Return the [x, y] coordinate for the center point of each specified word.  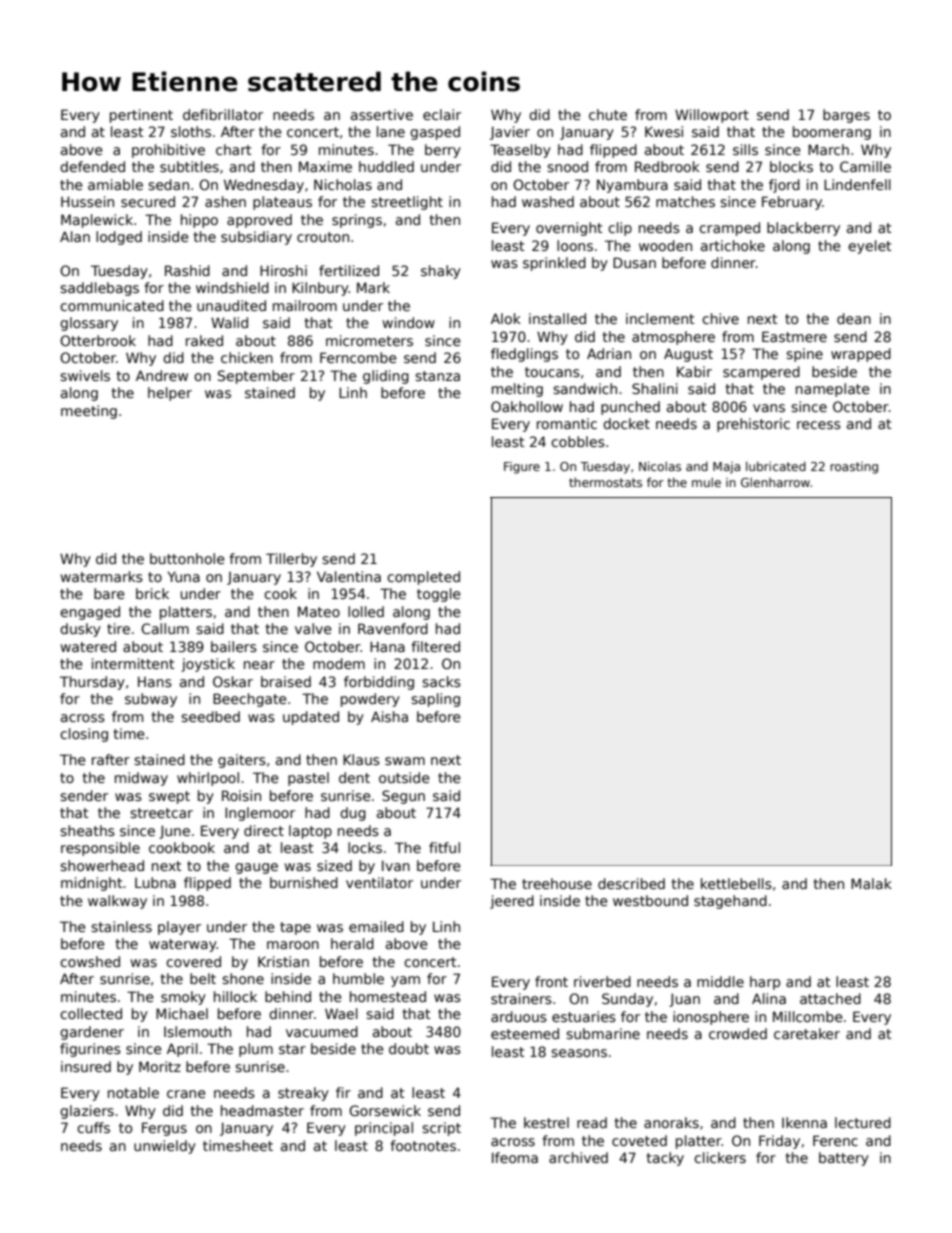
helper [170, 394]
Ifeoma [515, 1157]
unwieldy [165, 1147]
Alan [75, 236]
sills [745, 149]
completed [423, 578]
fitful [444, 847]
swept [169, 797]
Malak [871, 883]
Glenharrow [775, 482]
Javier [510, 133]
